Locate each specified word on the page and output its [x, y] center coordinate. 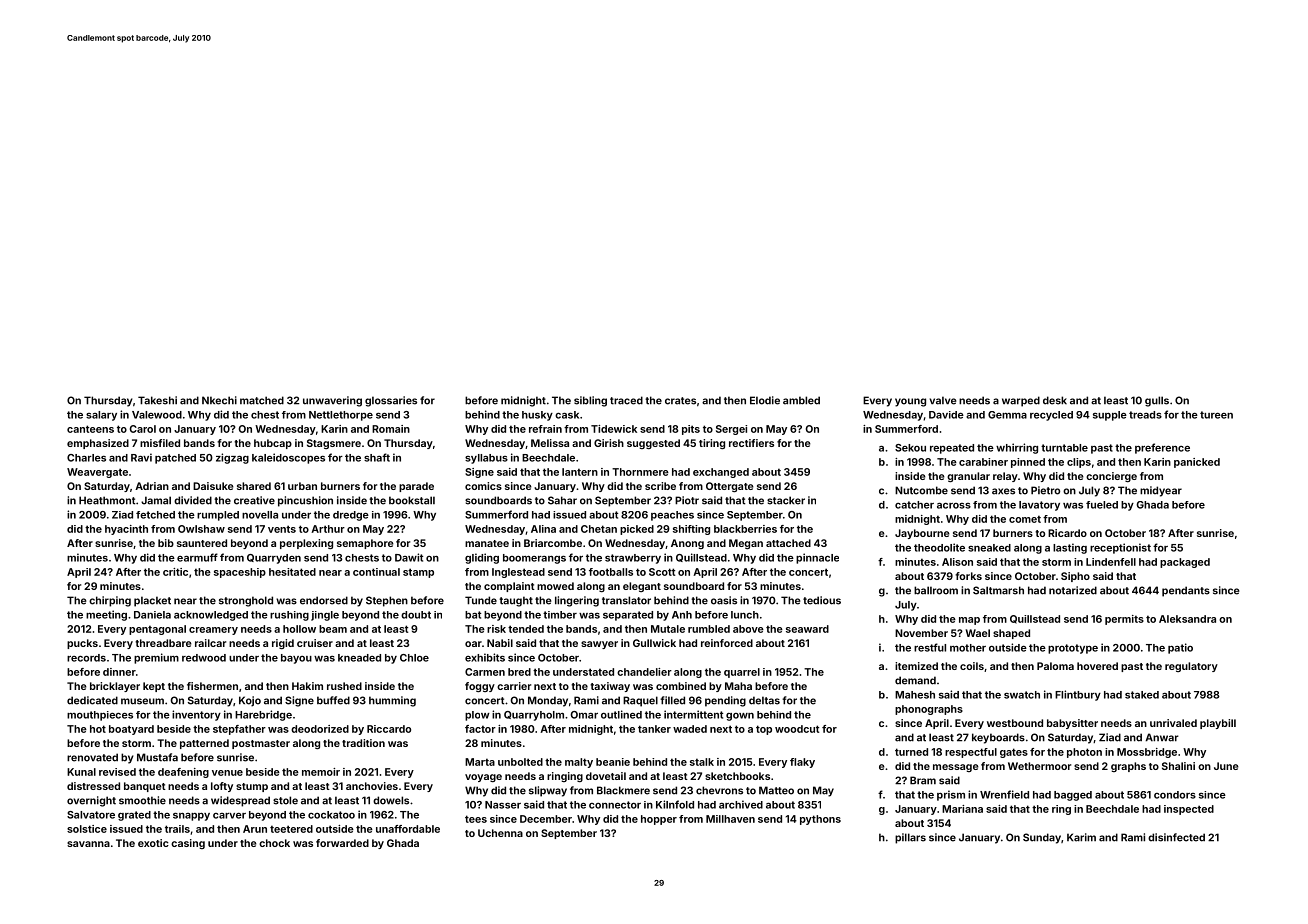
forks [968, 576]
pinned [1028, 463]
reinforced [727, 643]
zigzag [232, 458]
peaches [672, 516]
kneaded [359, 658]
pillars [910, 838]
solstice [87, 829]
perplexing [306, 544]
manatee [487, 543]
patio [1180, 648]
